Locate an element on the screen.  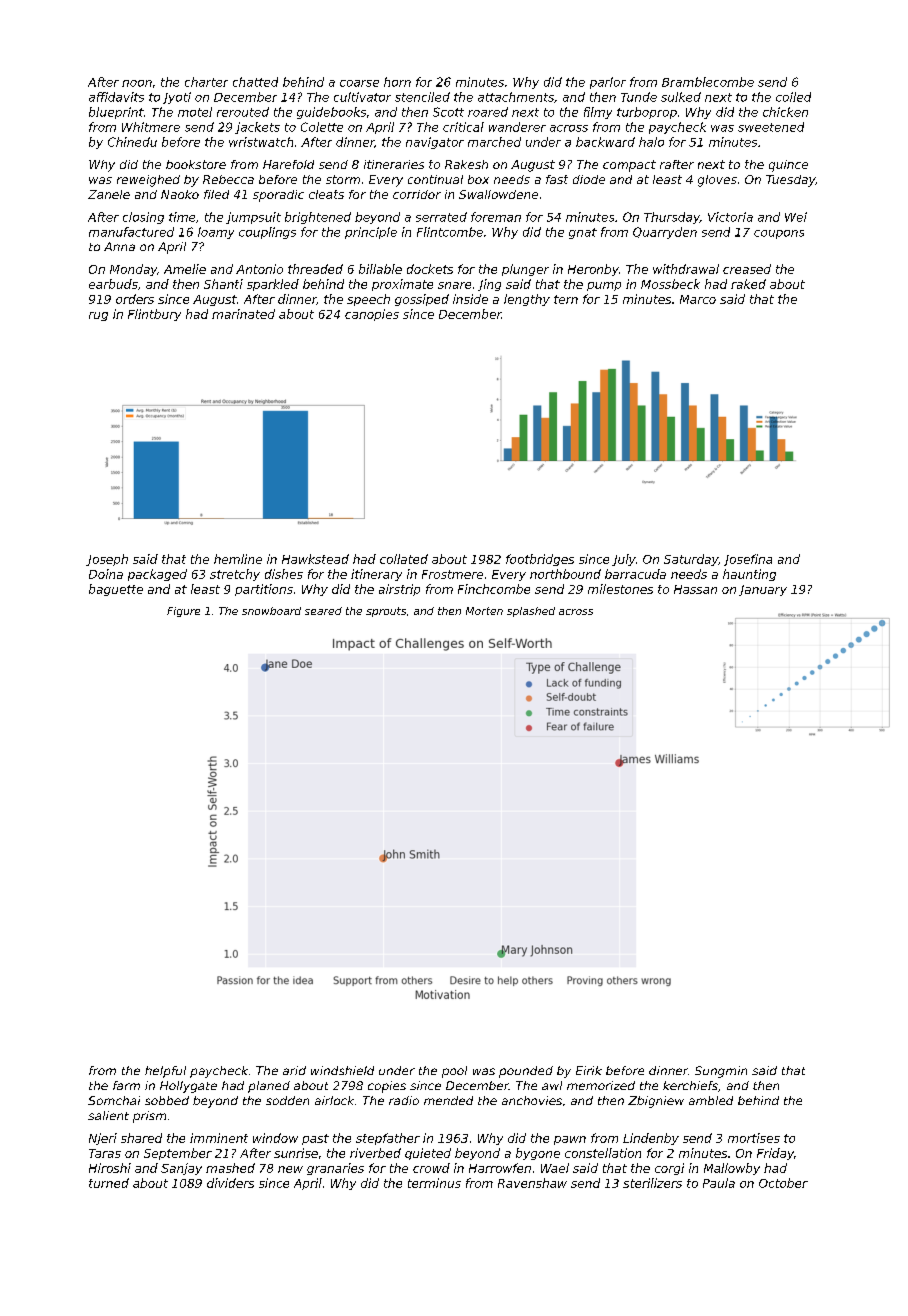
Joseph is located at coordinates (107, 560).
